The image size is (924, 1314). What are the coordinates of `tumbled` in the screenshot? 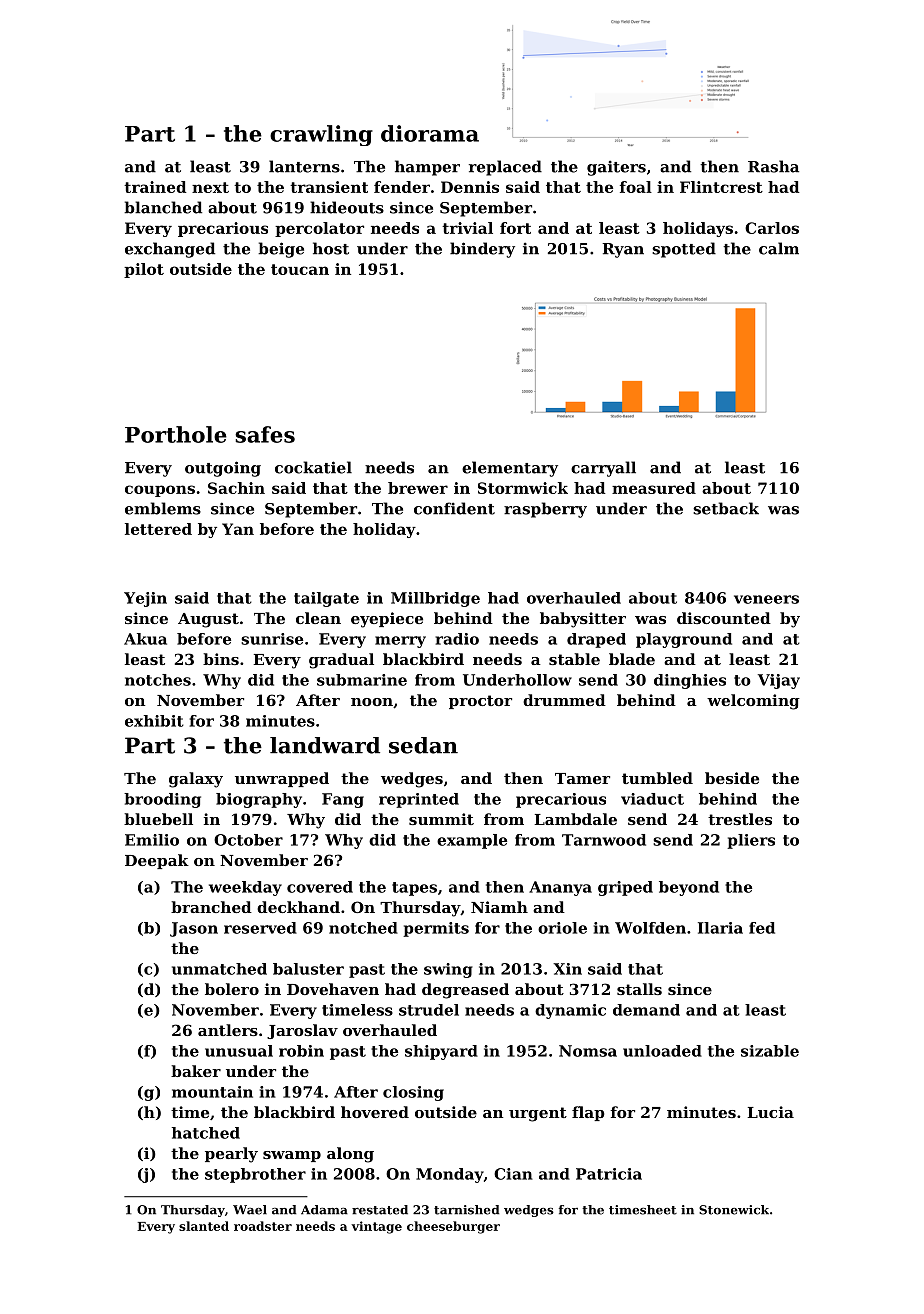 It's located at (657, 778).
